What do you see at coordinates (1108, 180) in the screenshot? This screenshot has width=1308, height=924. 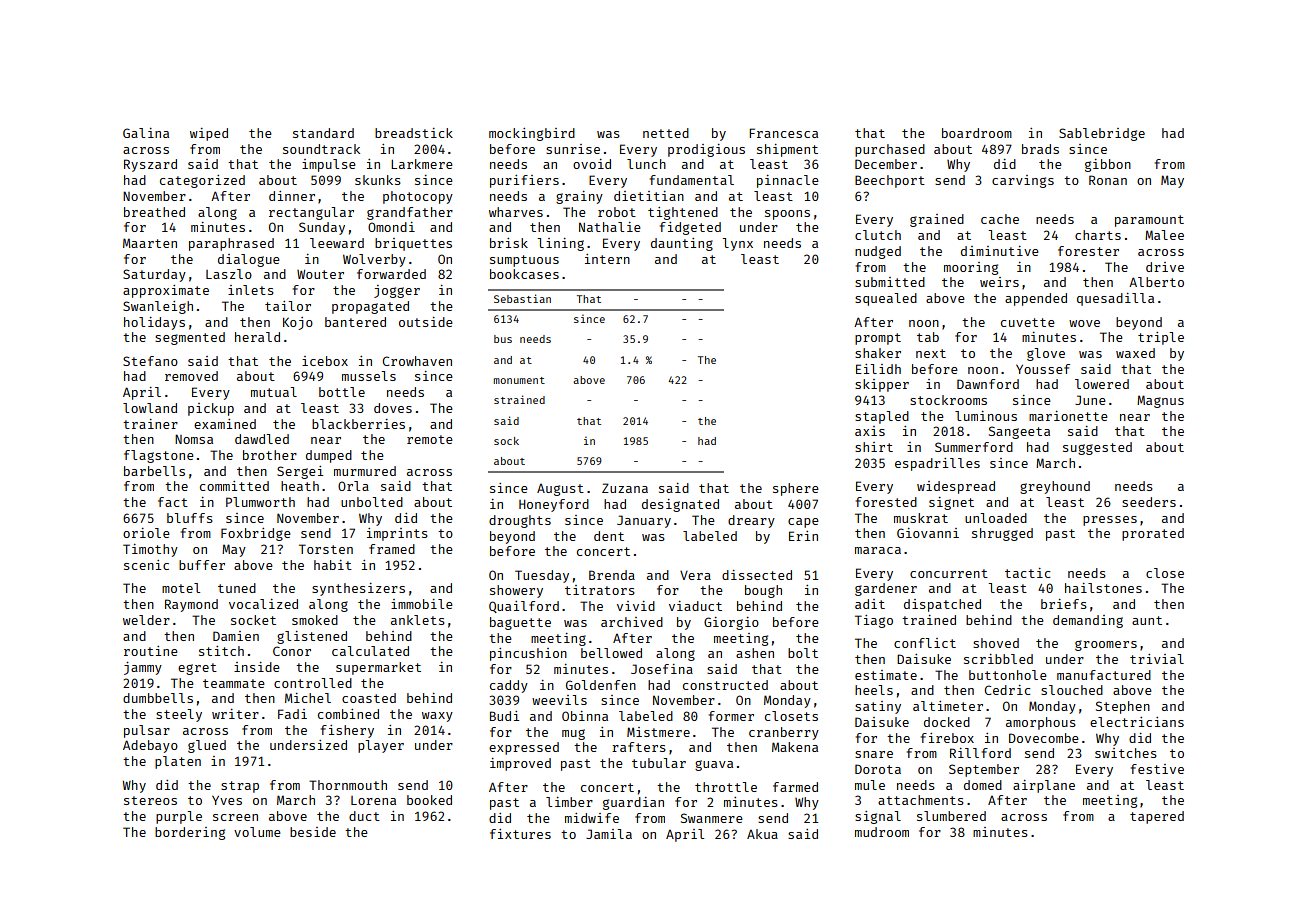 I see `Ronan` at bounding box center [1108, 180].
